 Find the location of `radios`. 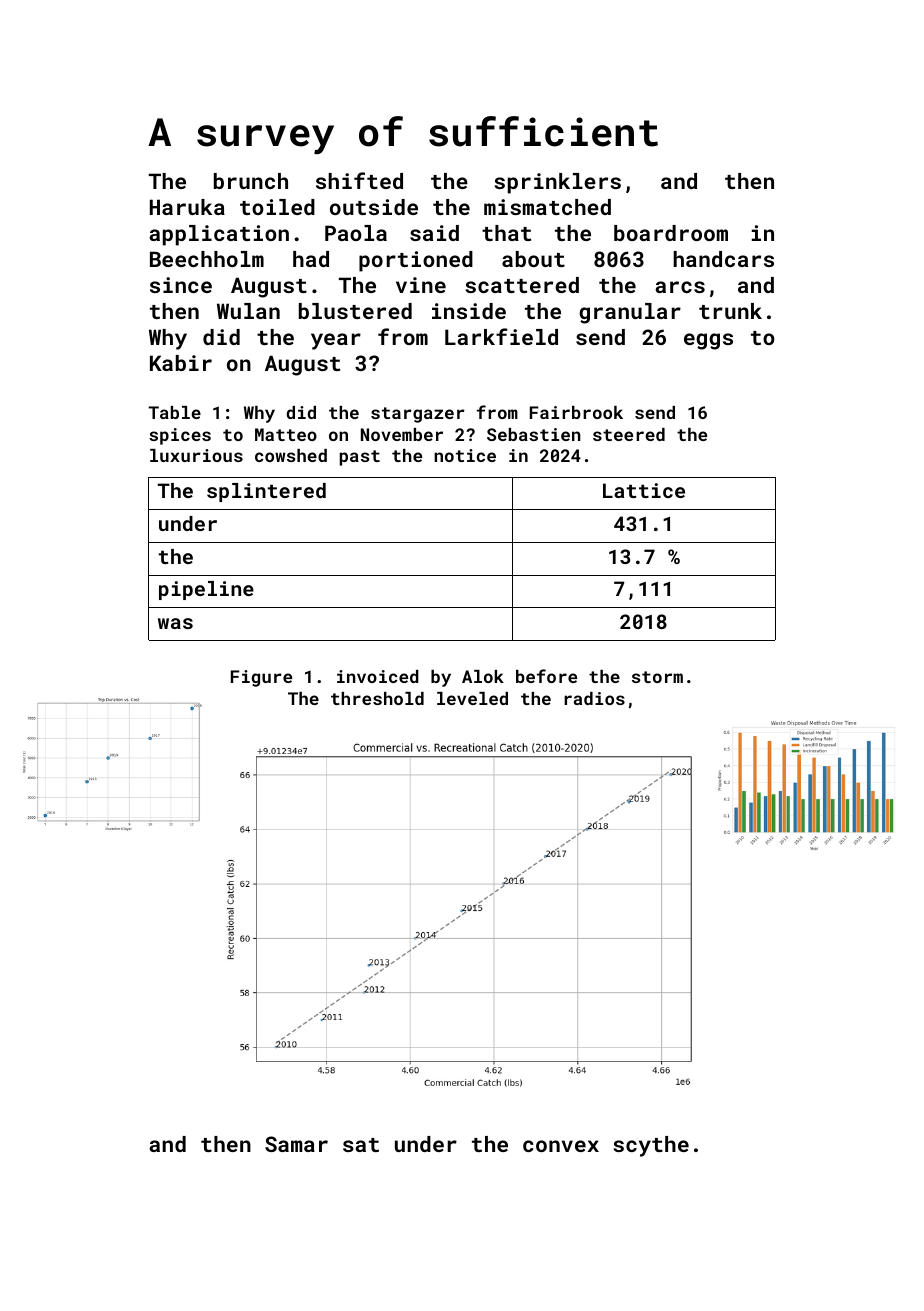

radios is located at coordinates (594, 698).
